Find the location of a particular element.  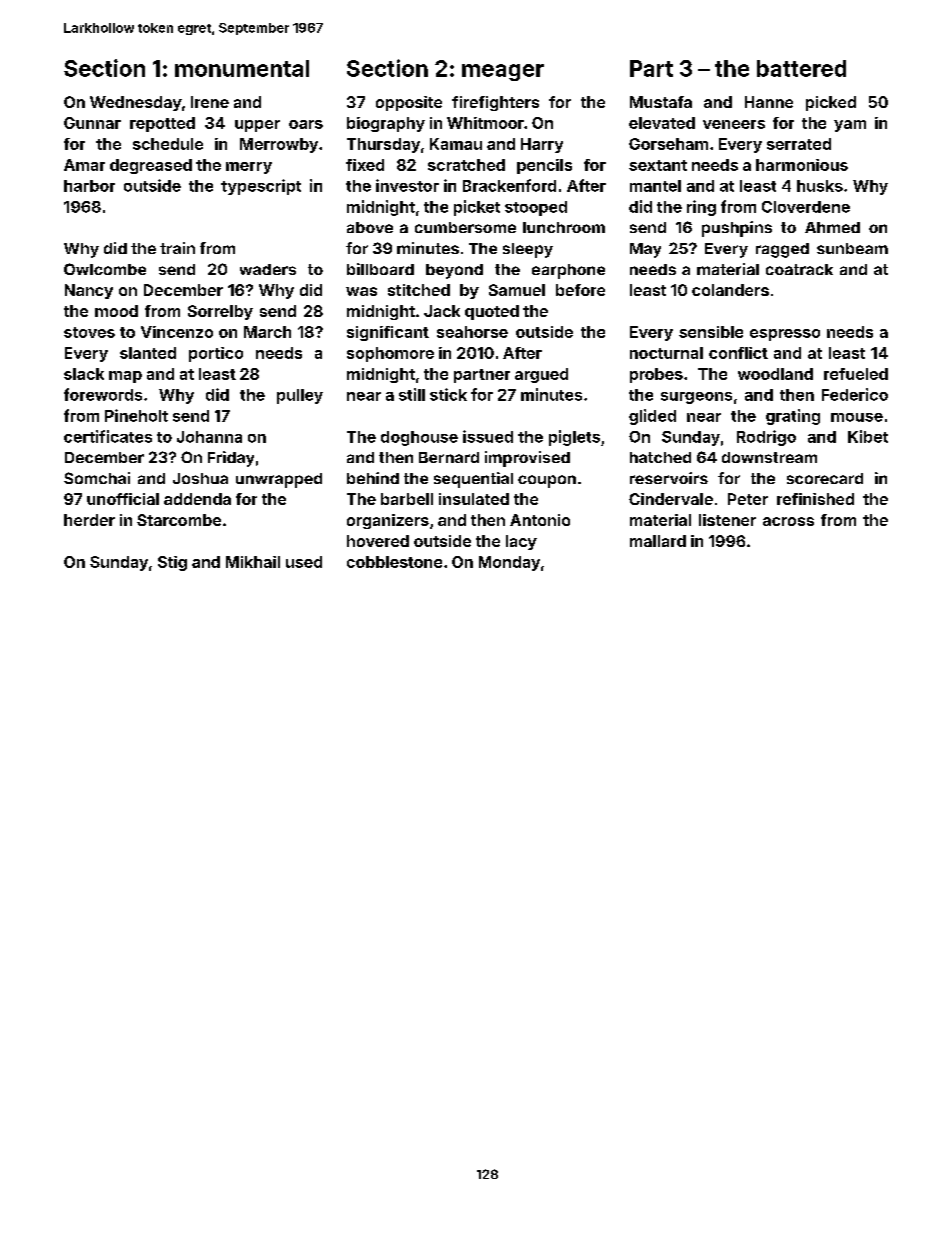

organizers is located at coordinates (388, 521).
